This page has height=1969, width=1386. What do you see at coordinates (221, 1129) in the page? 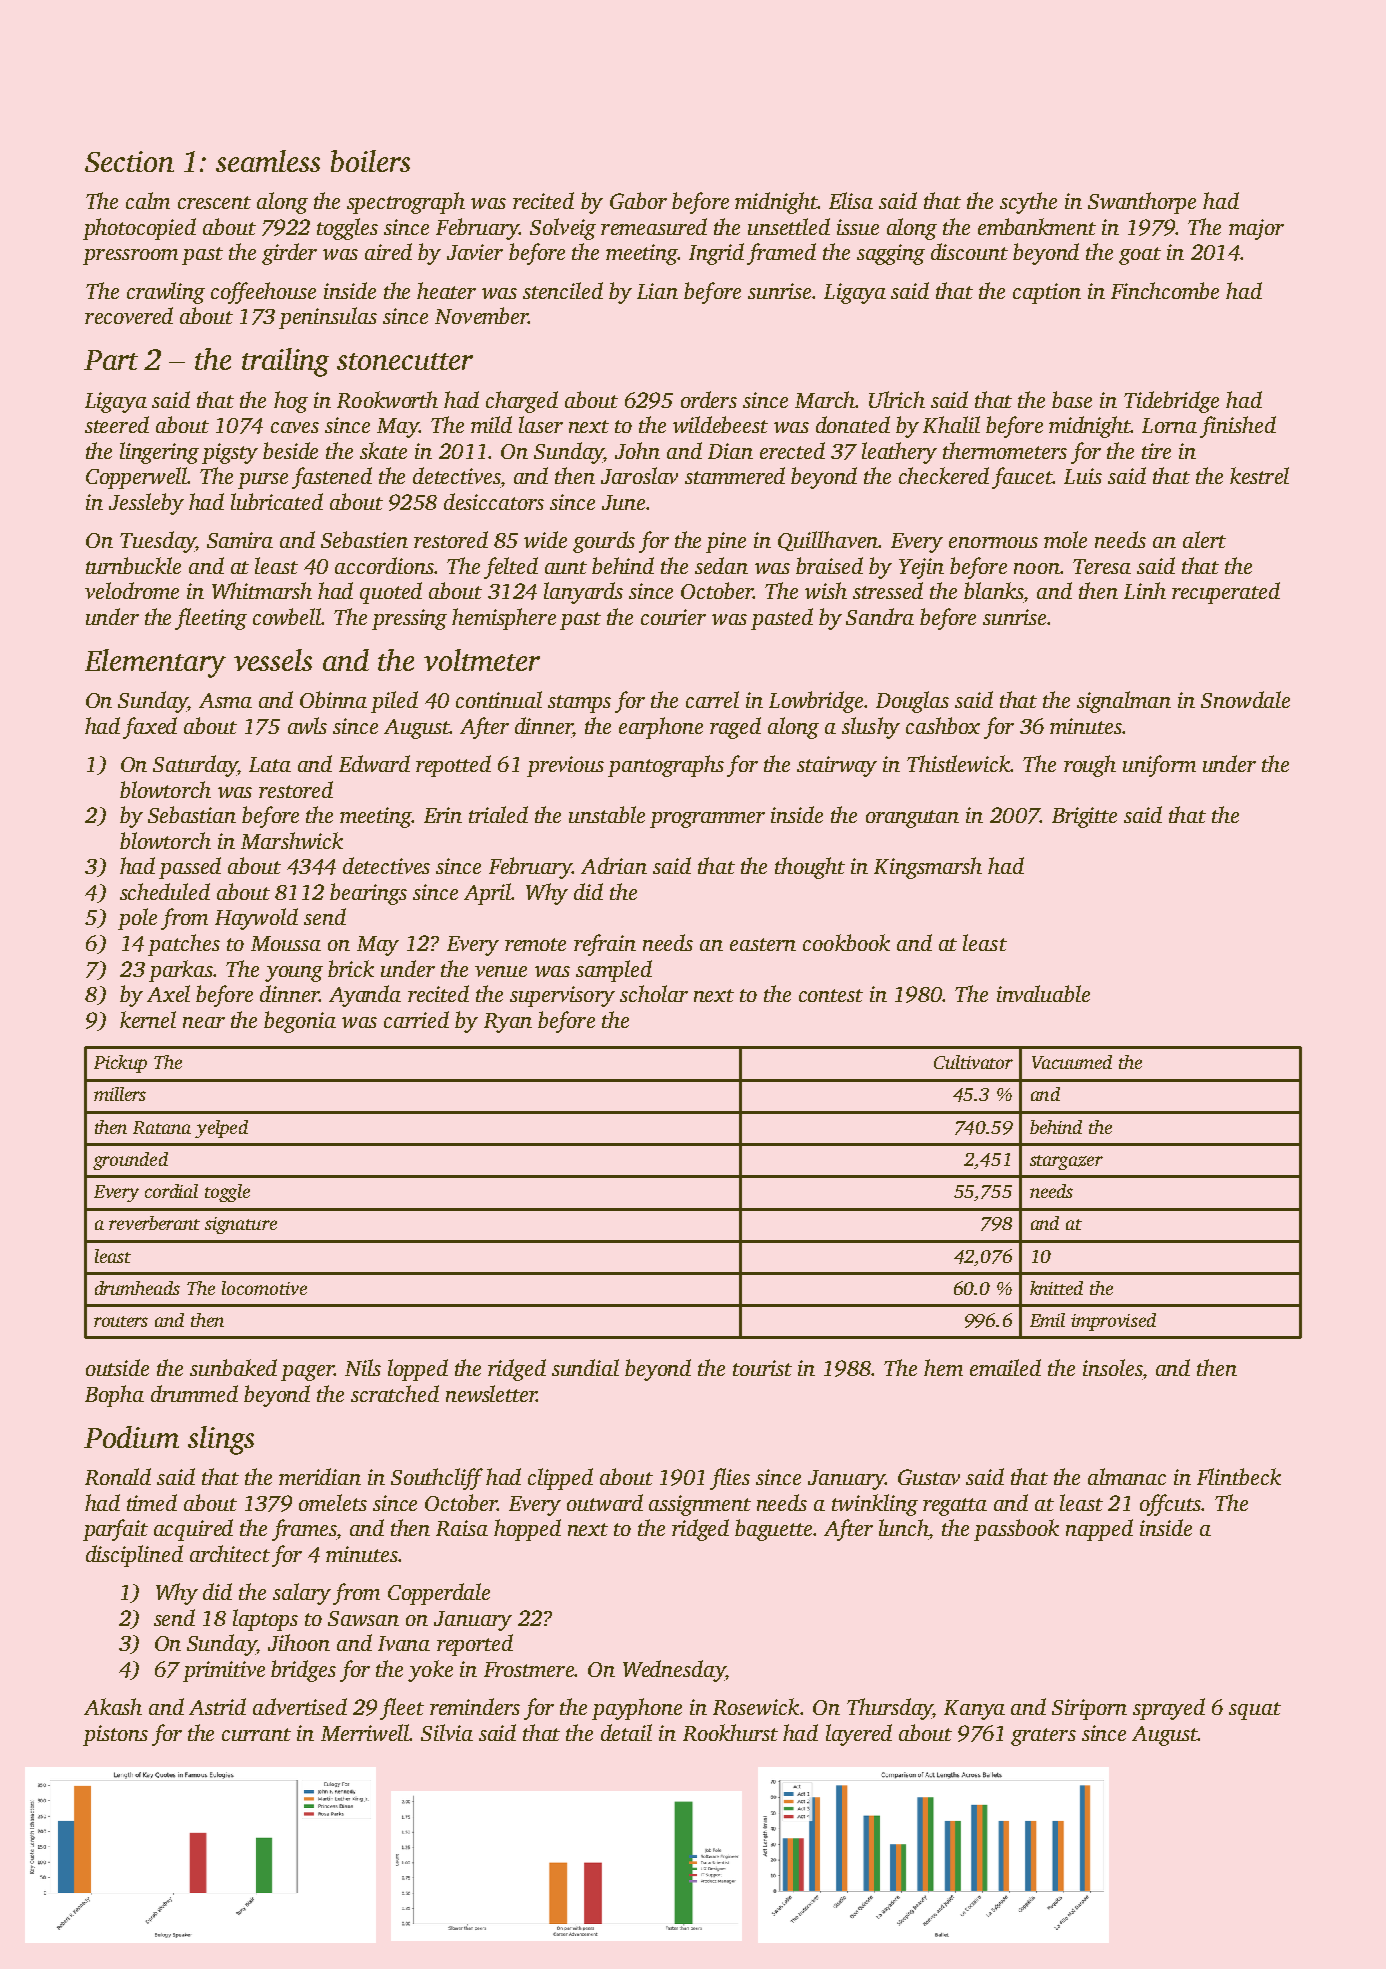
I see `yelped` at bounding box center [221, 1129].
